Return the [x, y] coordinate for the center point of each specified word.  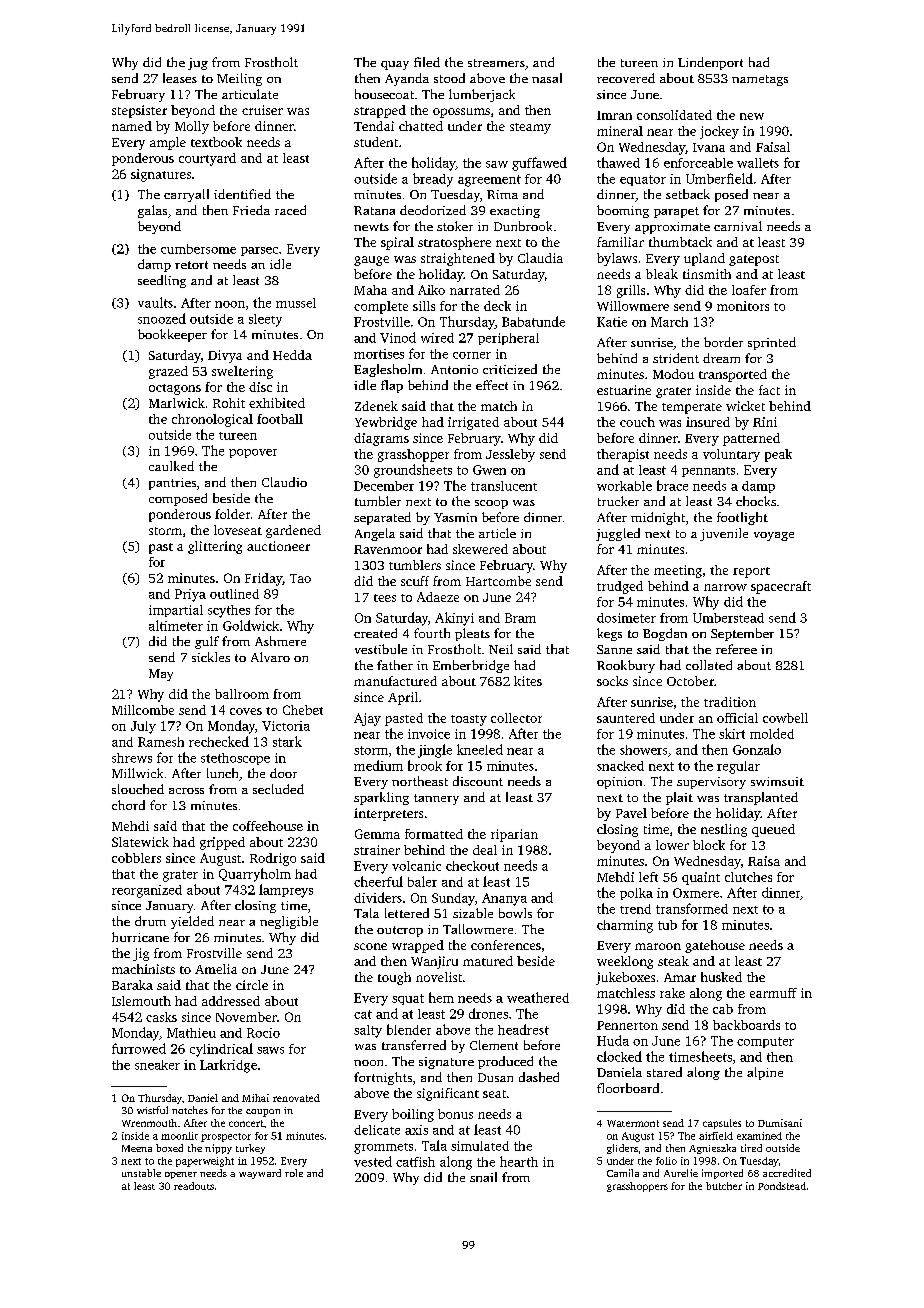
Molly [192, 127]
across [186, 791]
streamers [496, 63]
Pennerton [627, 1025]
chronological [212, 420]
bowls [515, 913]
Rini [765, 422]
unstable [141, 1173]
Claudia [540, 258]
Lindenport [710, 63]
